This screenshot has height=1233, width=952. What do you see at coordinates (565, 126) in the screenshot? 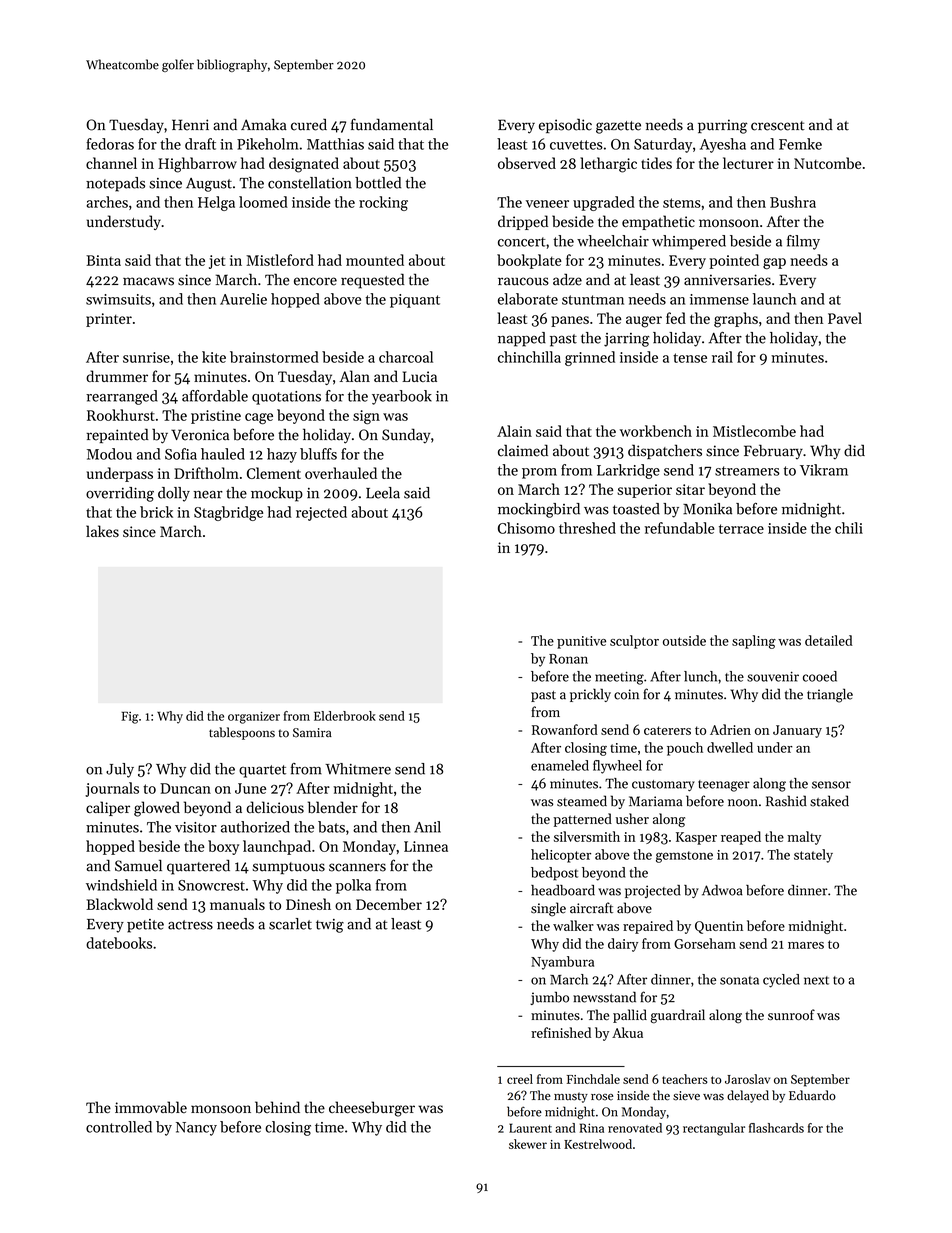
I see `episodic` at bounding box center [565, 126].
